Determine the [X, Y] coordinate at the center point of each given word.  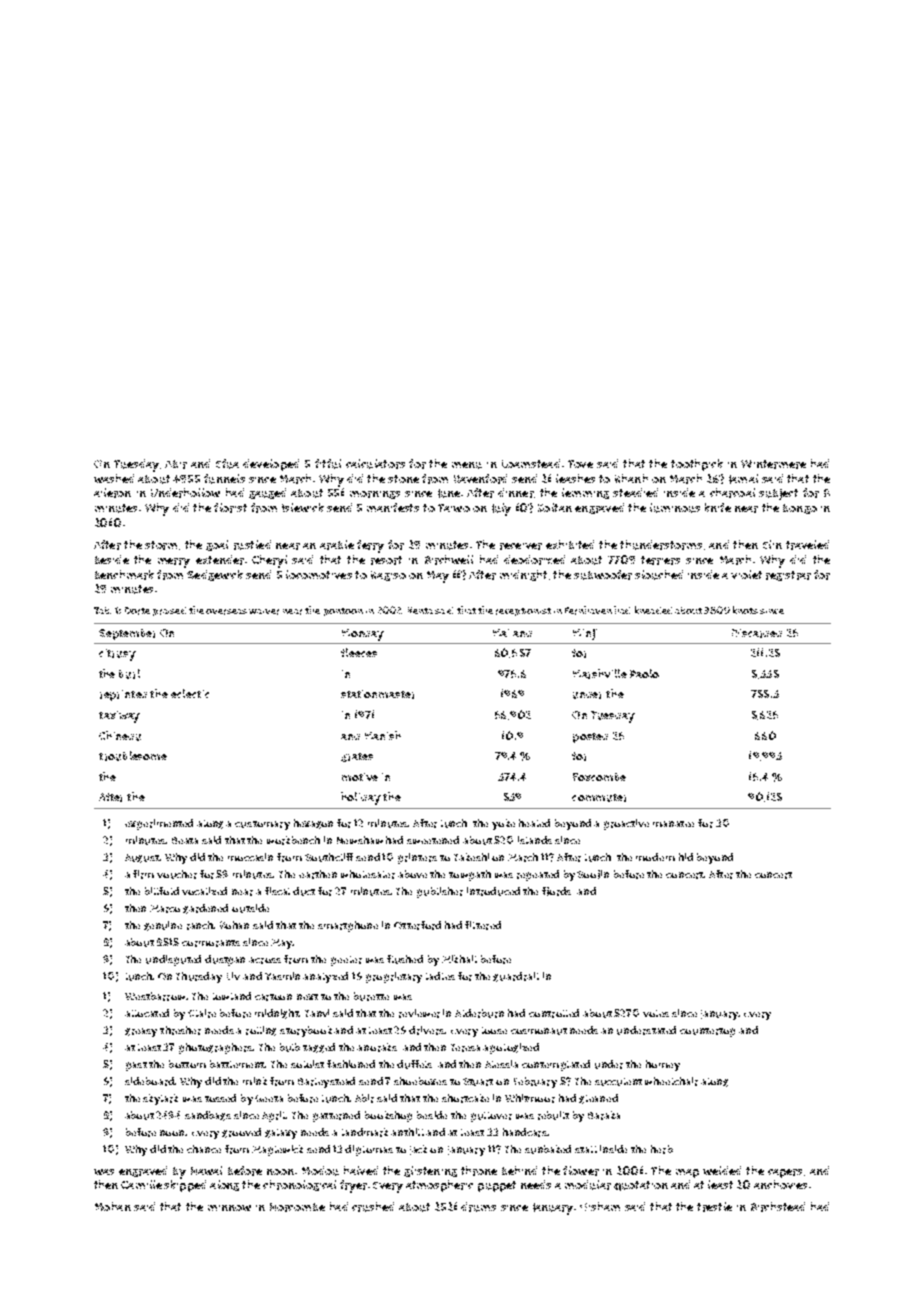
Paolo [644, 673]
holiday [361, 798]
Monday [363, 635]
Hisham [600, 1206]
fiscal [277, 891]
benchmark [124, 575]
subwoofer [603, 575]
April [274, 1116]
